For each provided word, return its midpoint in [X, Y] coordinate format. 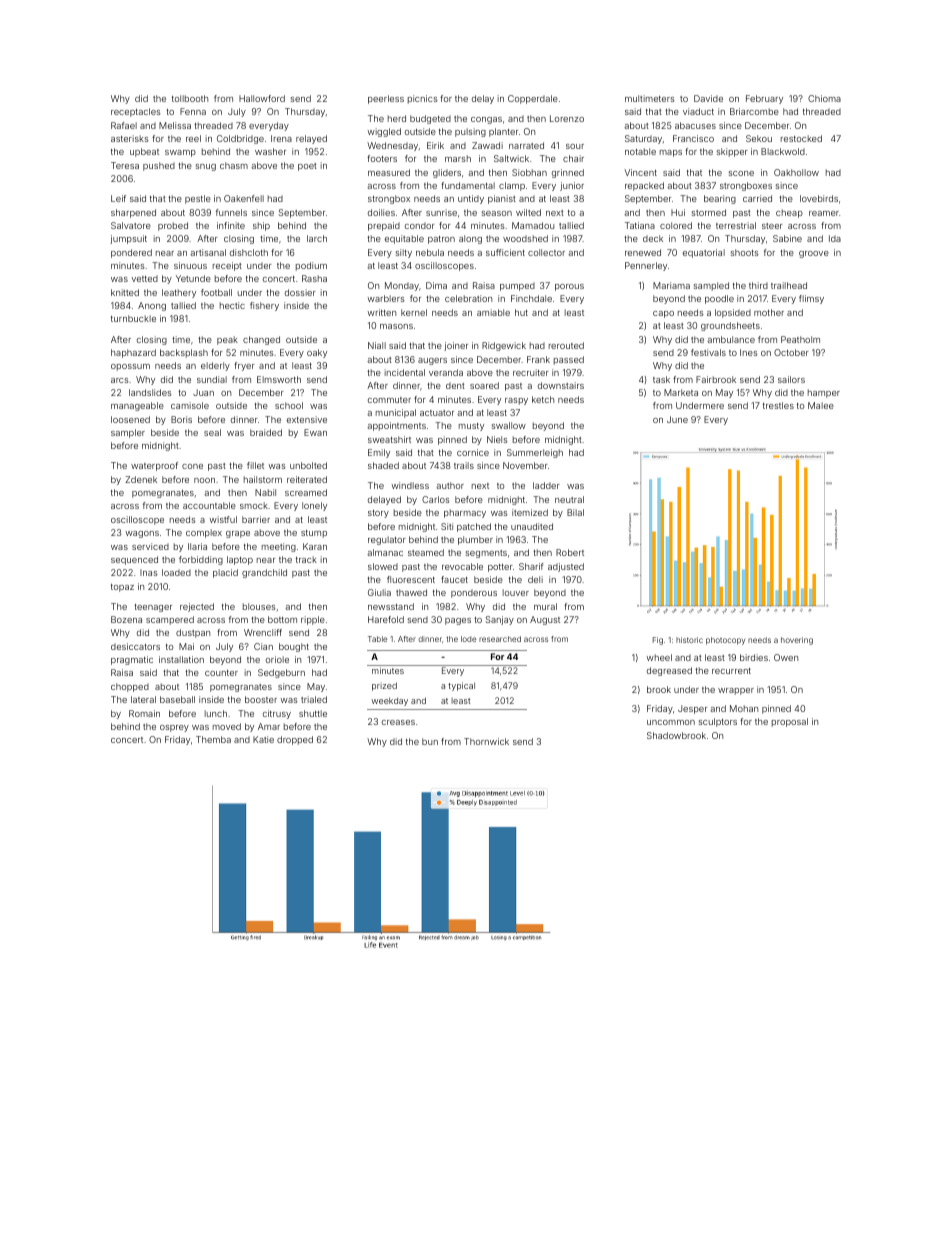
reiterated [307, 479]
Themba [213, 739]
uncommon [671, 722]
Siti [447, 526]
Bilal [575, 512]
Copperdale [533, 99]
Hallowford [262, 98]
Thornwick [486, 741]
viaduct [698, 111]
